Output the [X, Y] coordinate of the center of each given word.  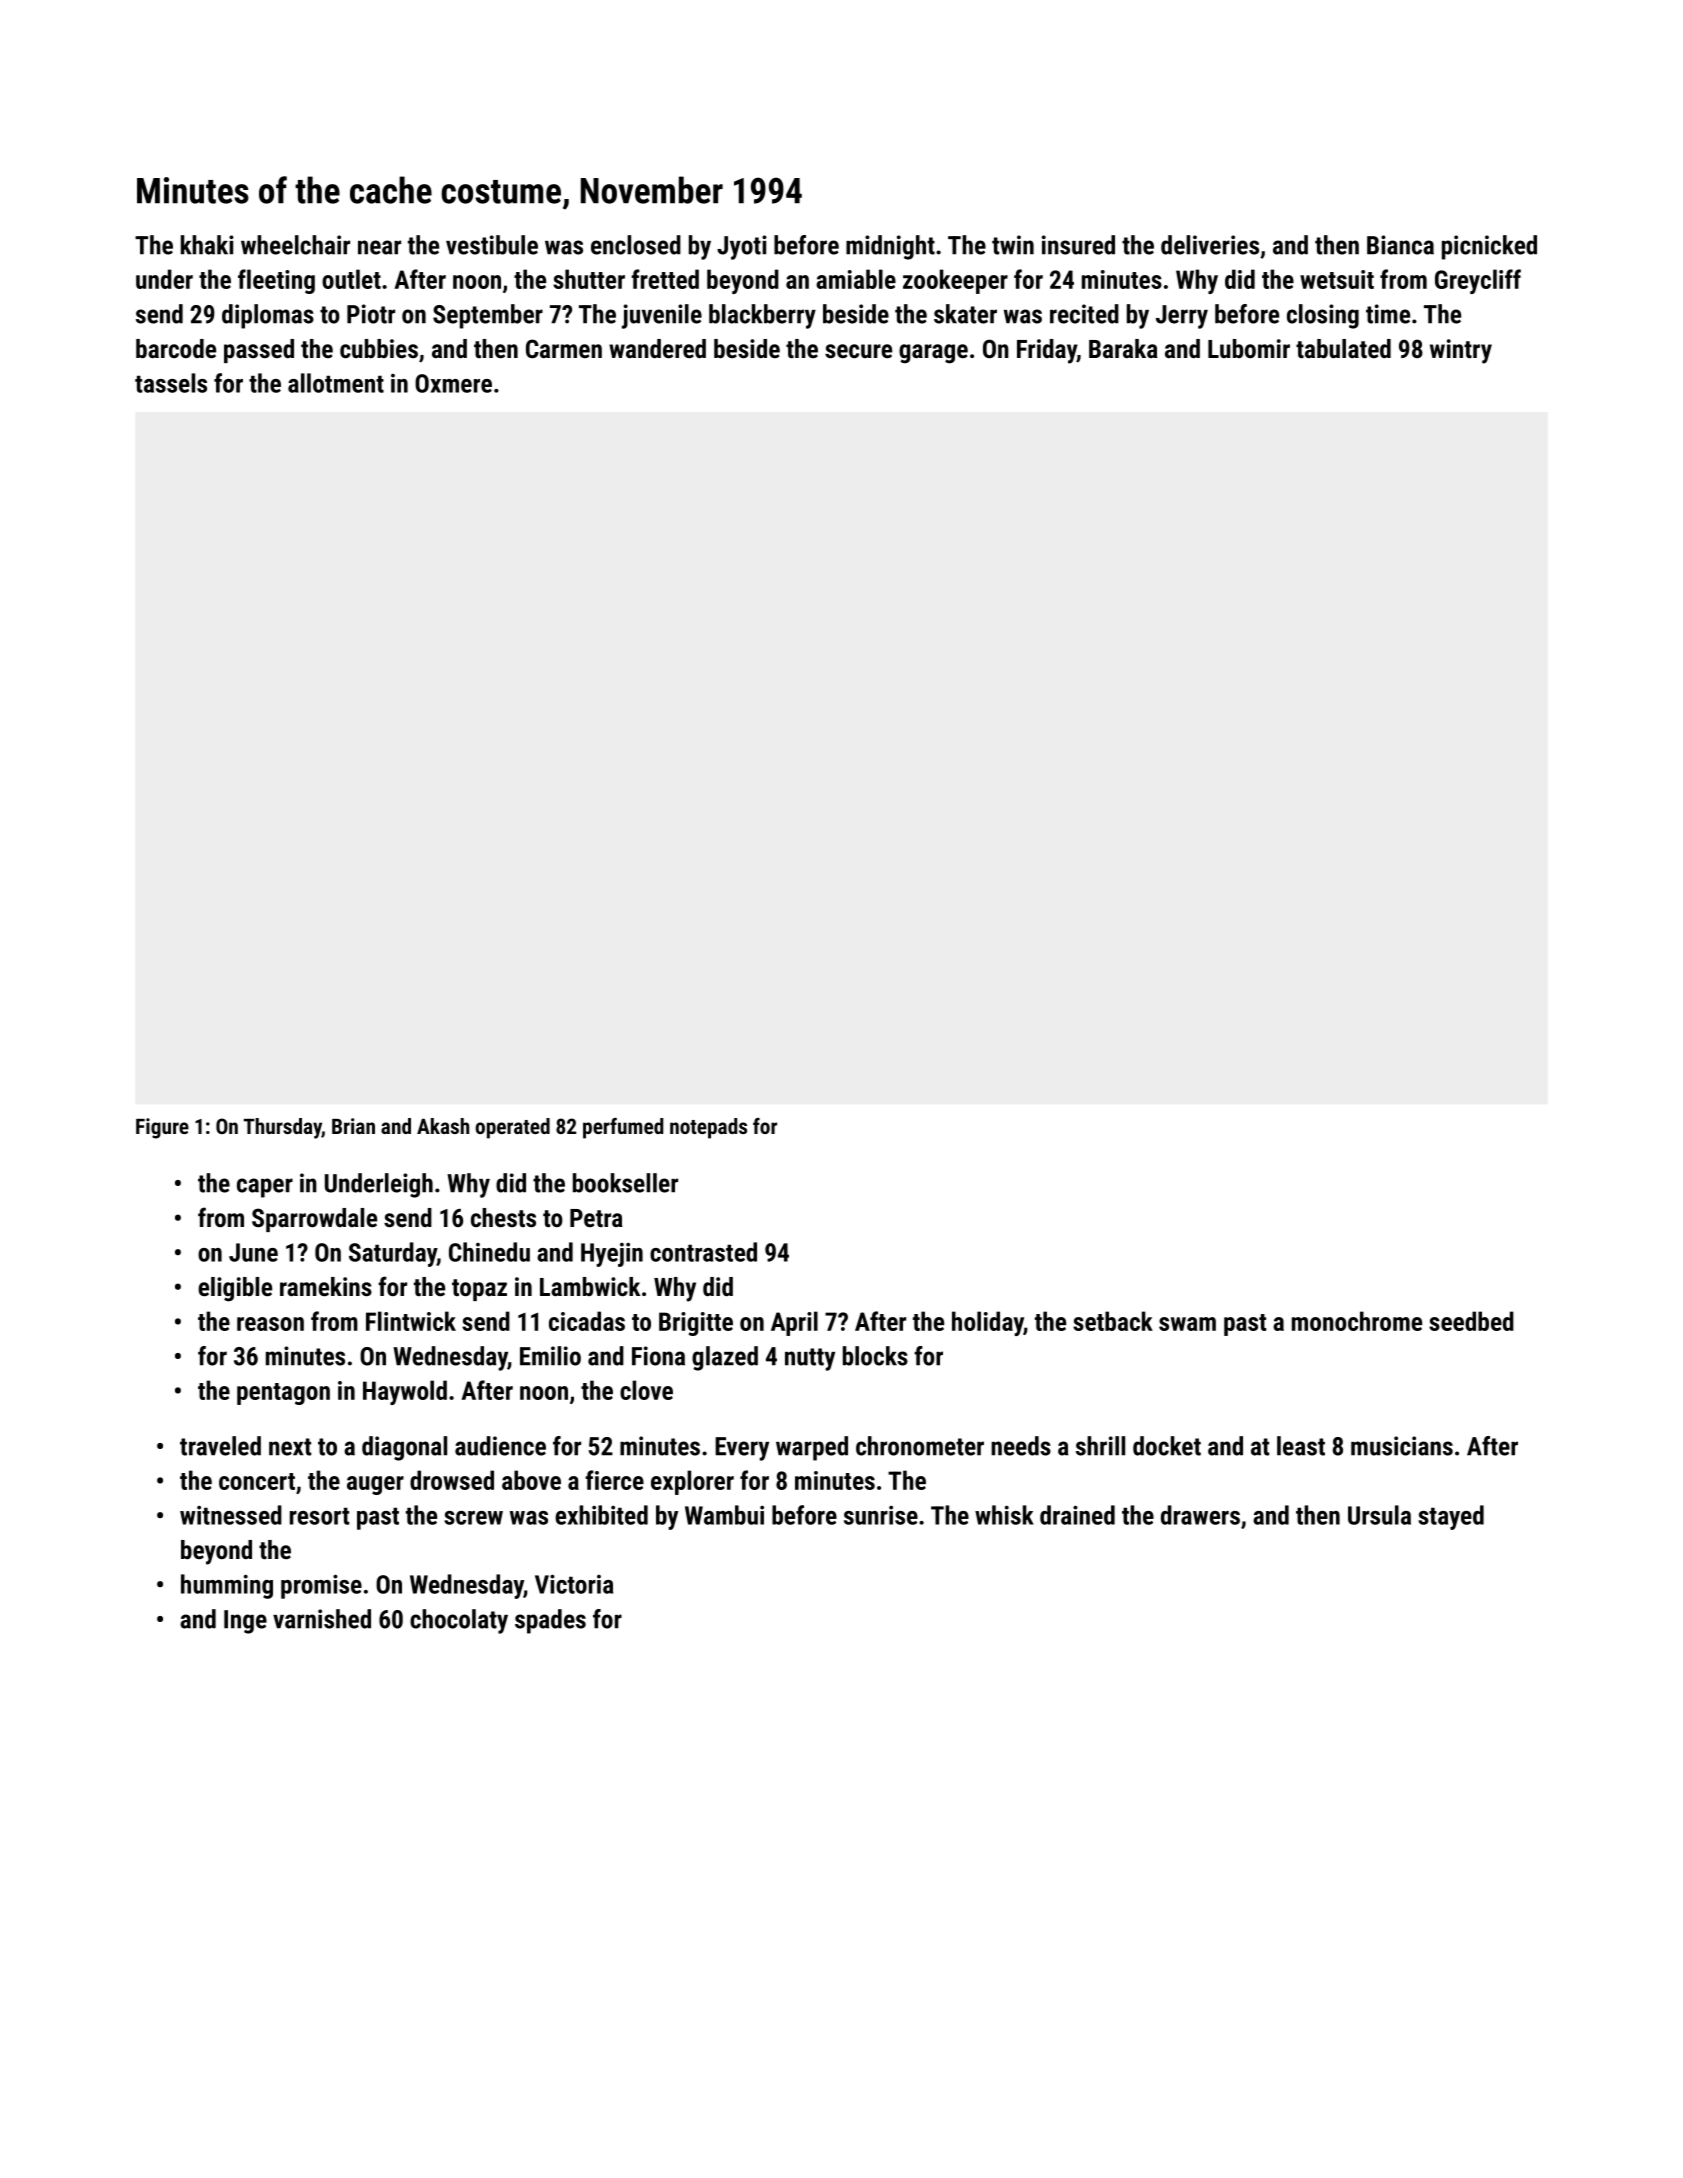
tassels [171, 383]
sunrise [881, 1515]
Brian [353, 1126]
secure [858, 351]
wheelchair [295, 245]
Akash [443, 1126]
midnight [890, 247]
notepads [708, 1128]
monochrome [1357, 1321]
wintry [1461, 351]
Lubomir [1249, 348]
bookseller [625, 1183]
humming [227, 1586]
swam [1187, 1324]
